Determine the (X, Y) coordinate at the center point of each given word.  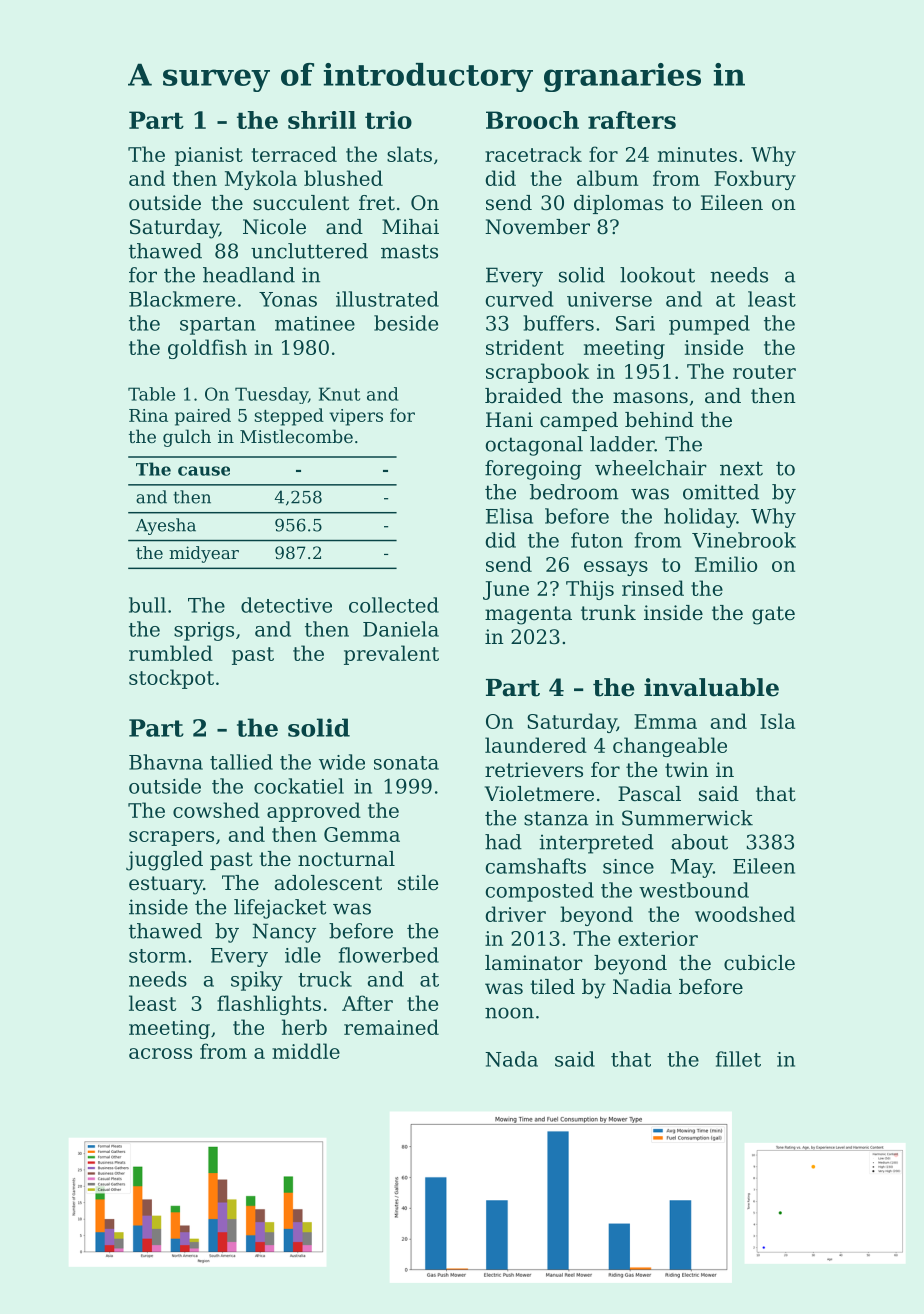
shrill (322, 120)
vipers (356, 417)
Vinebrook (744, 540)
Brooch (532, 120)
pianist (209, 156)
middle (306, 1051)
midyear (204, 554)
